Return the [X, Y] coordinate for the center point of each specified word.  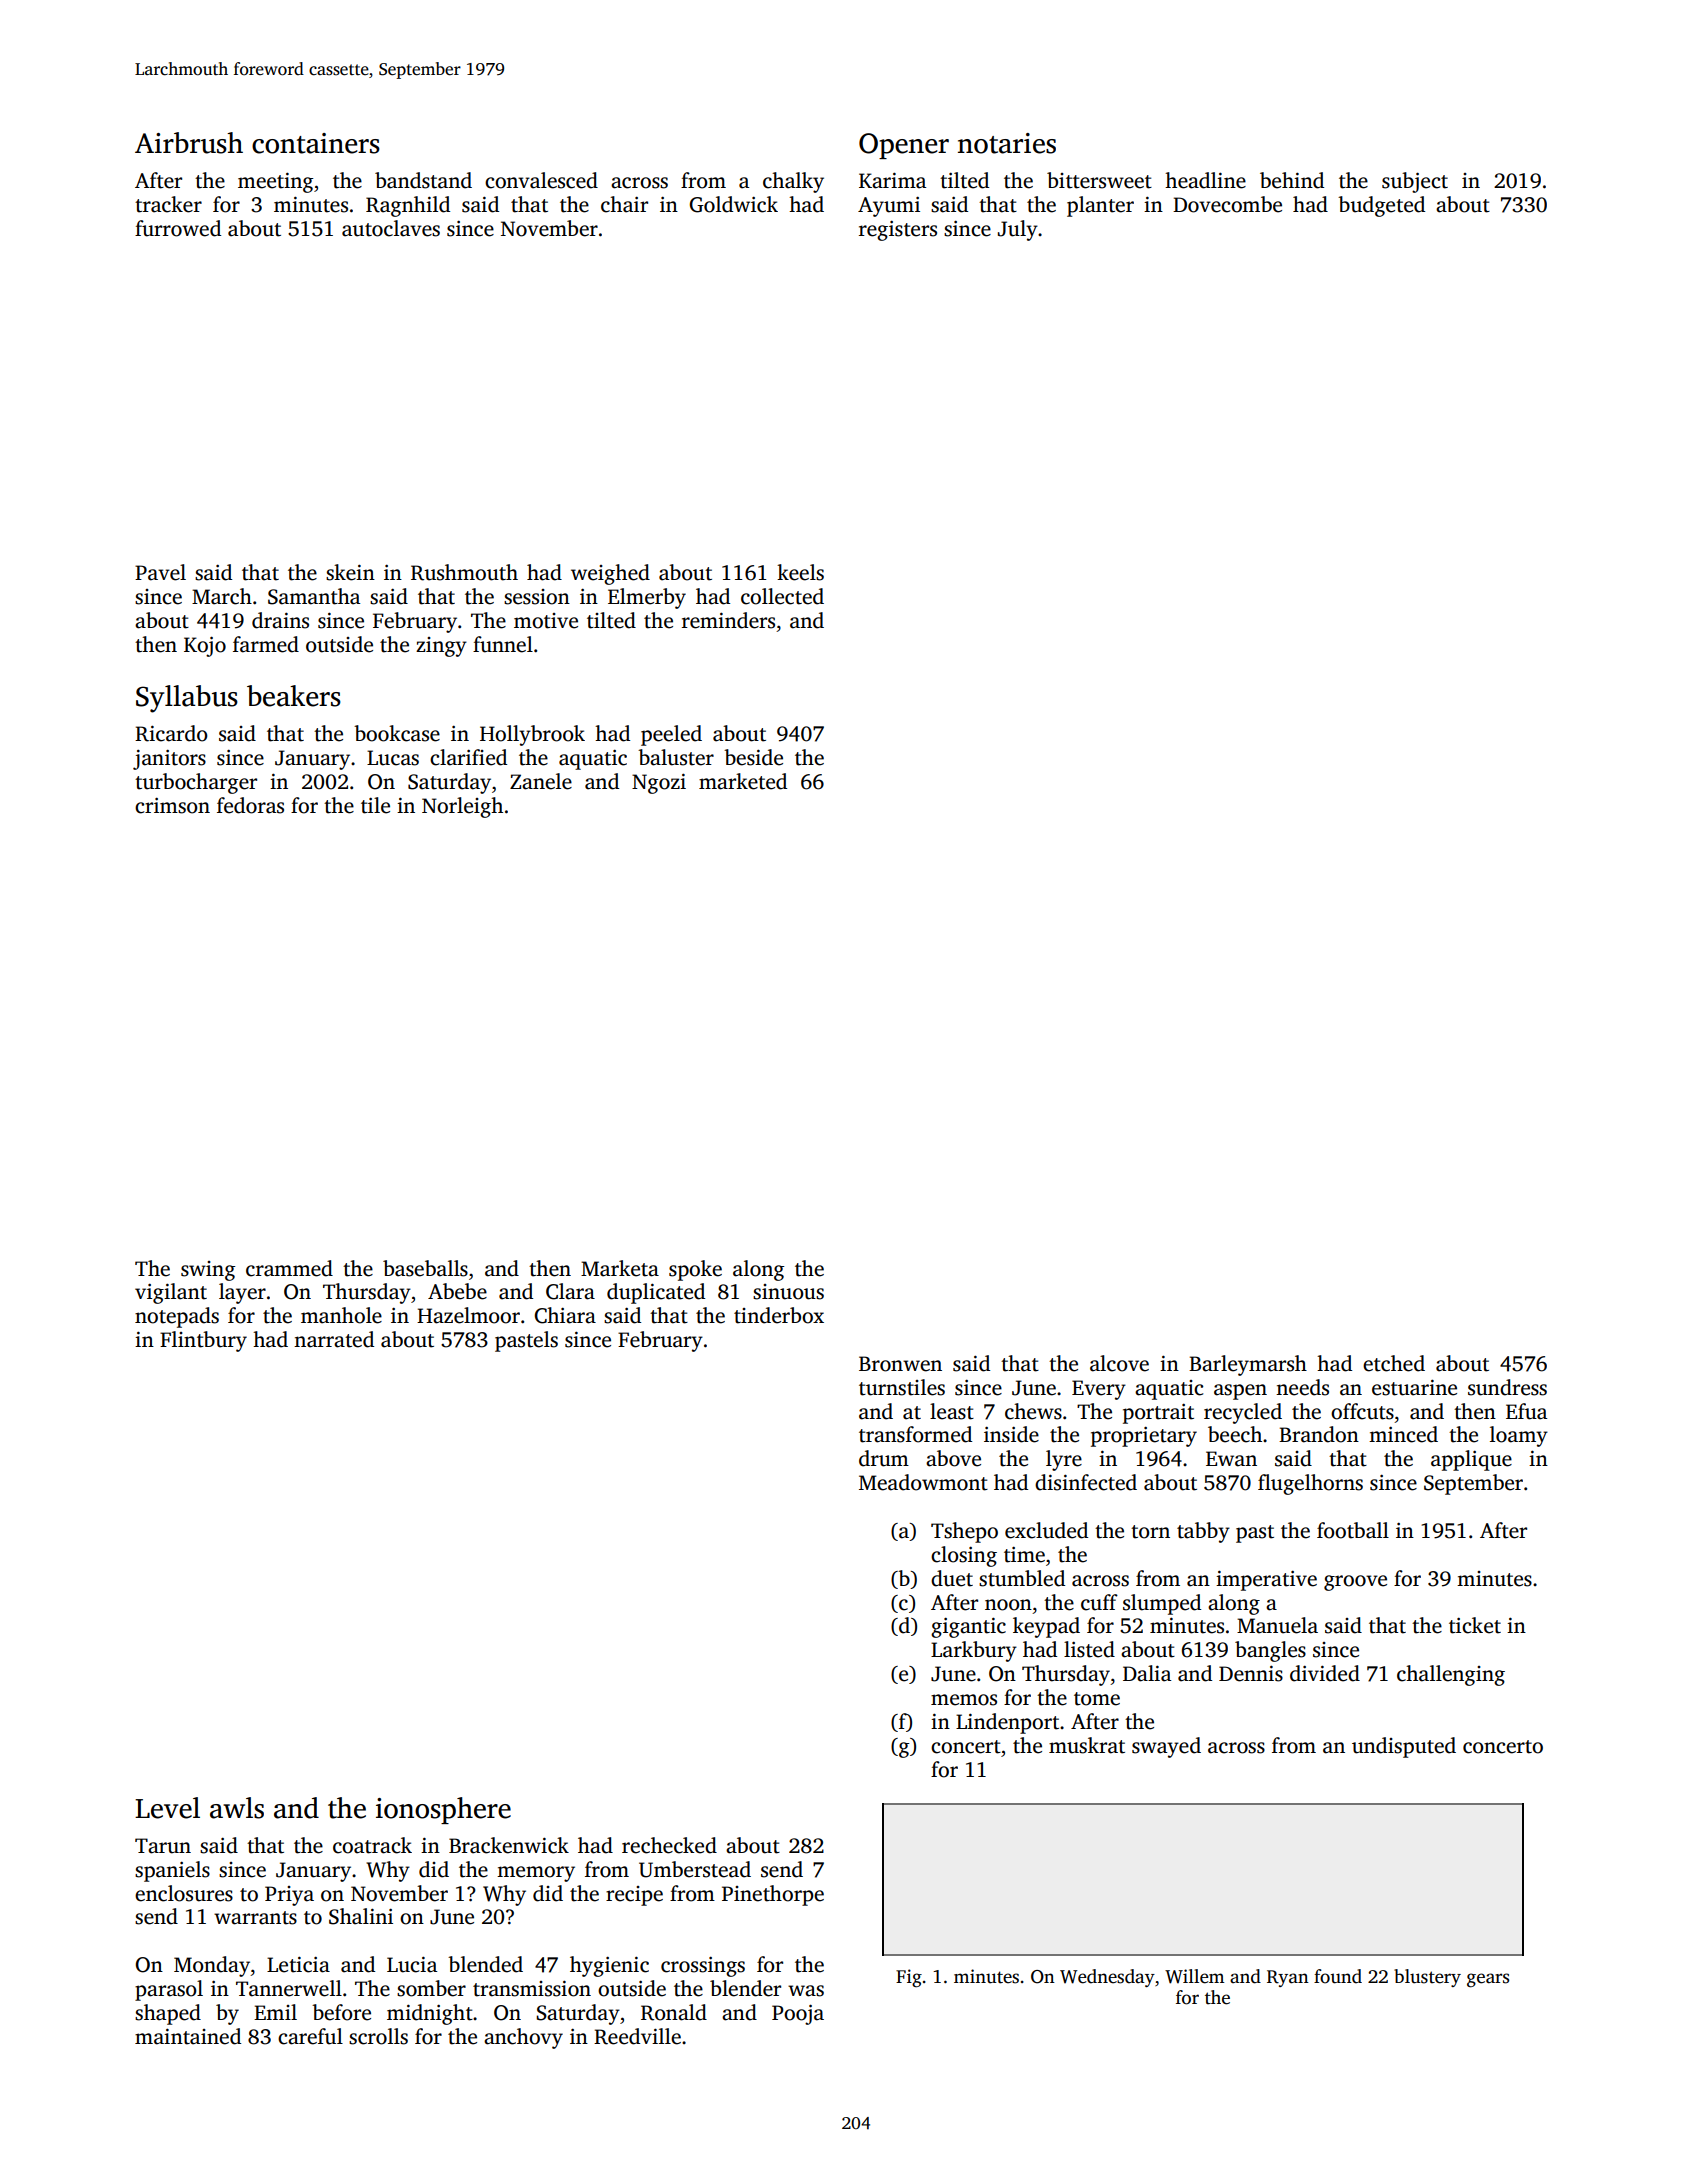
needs [1302, 1387]
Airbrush [189, 143]
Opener [904, 146]
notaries [1007, 143]
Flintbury [203, 1341]
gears [1488, 1980]
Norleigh [462, 807]
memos [964, 1700]
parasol [169, 1990]
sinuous [788, 1292]
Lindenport [1007, 1723]
